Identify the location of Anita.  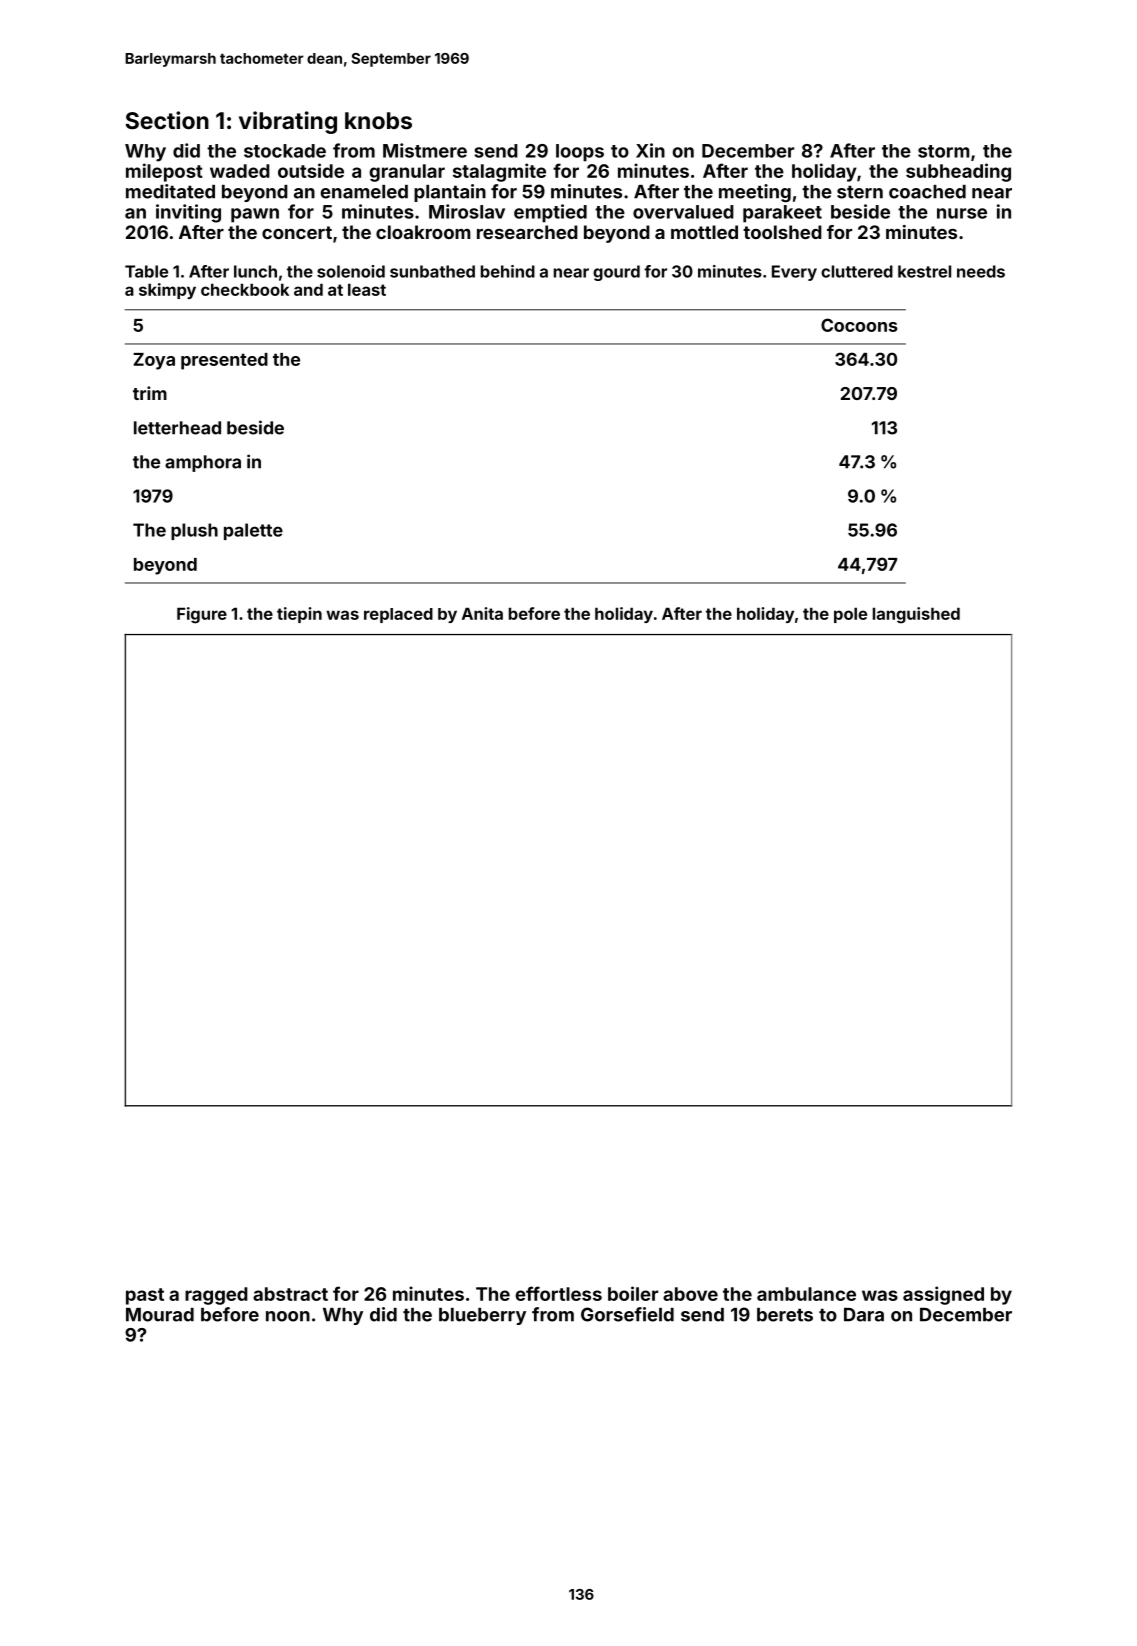
(482, 613).
